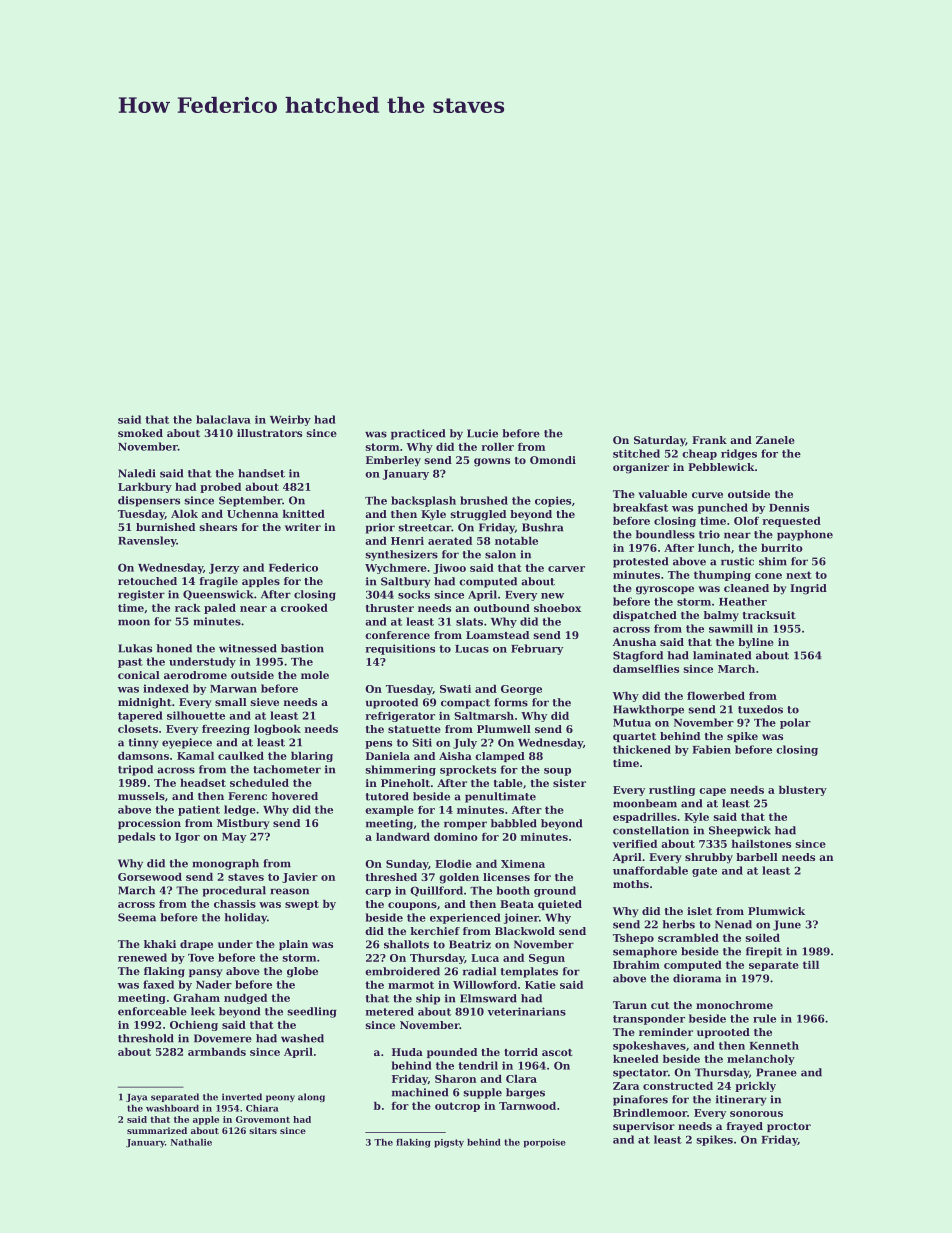 Image resolution: width=952 pixels, height=1233 pixels. What do you see at coordinates (646, 669) in the image?
I see `damselflies` at bounding box center [646, 669].
